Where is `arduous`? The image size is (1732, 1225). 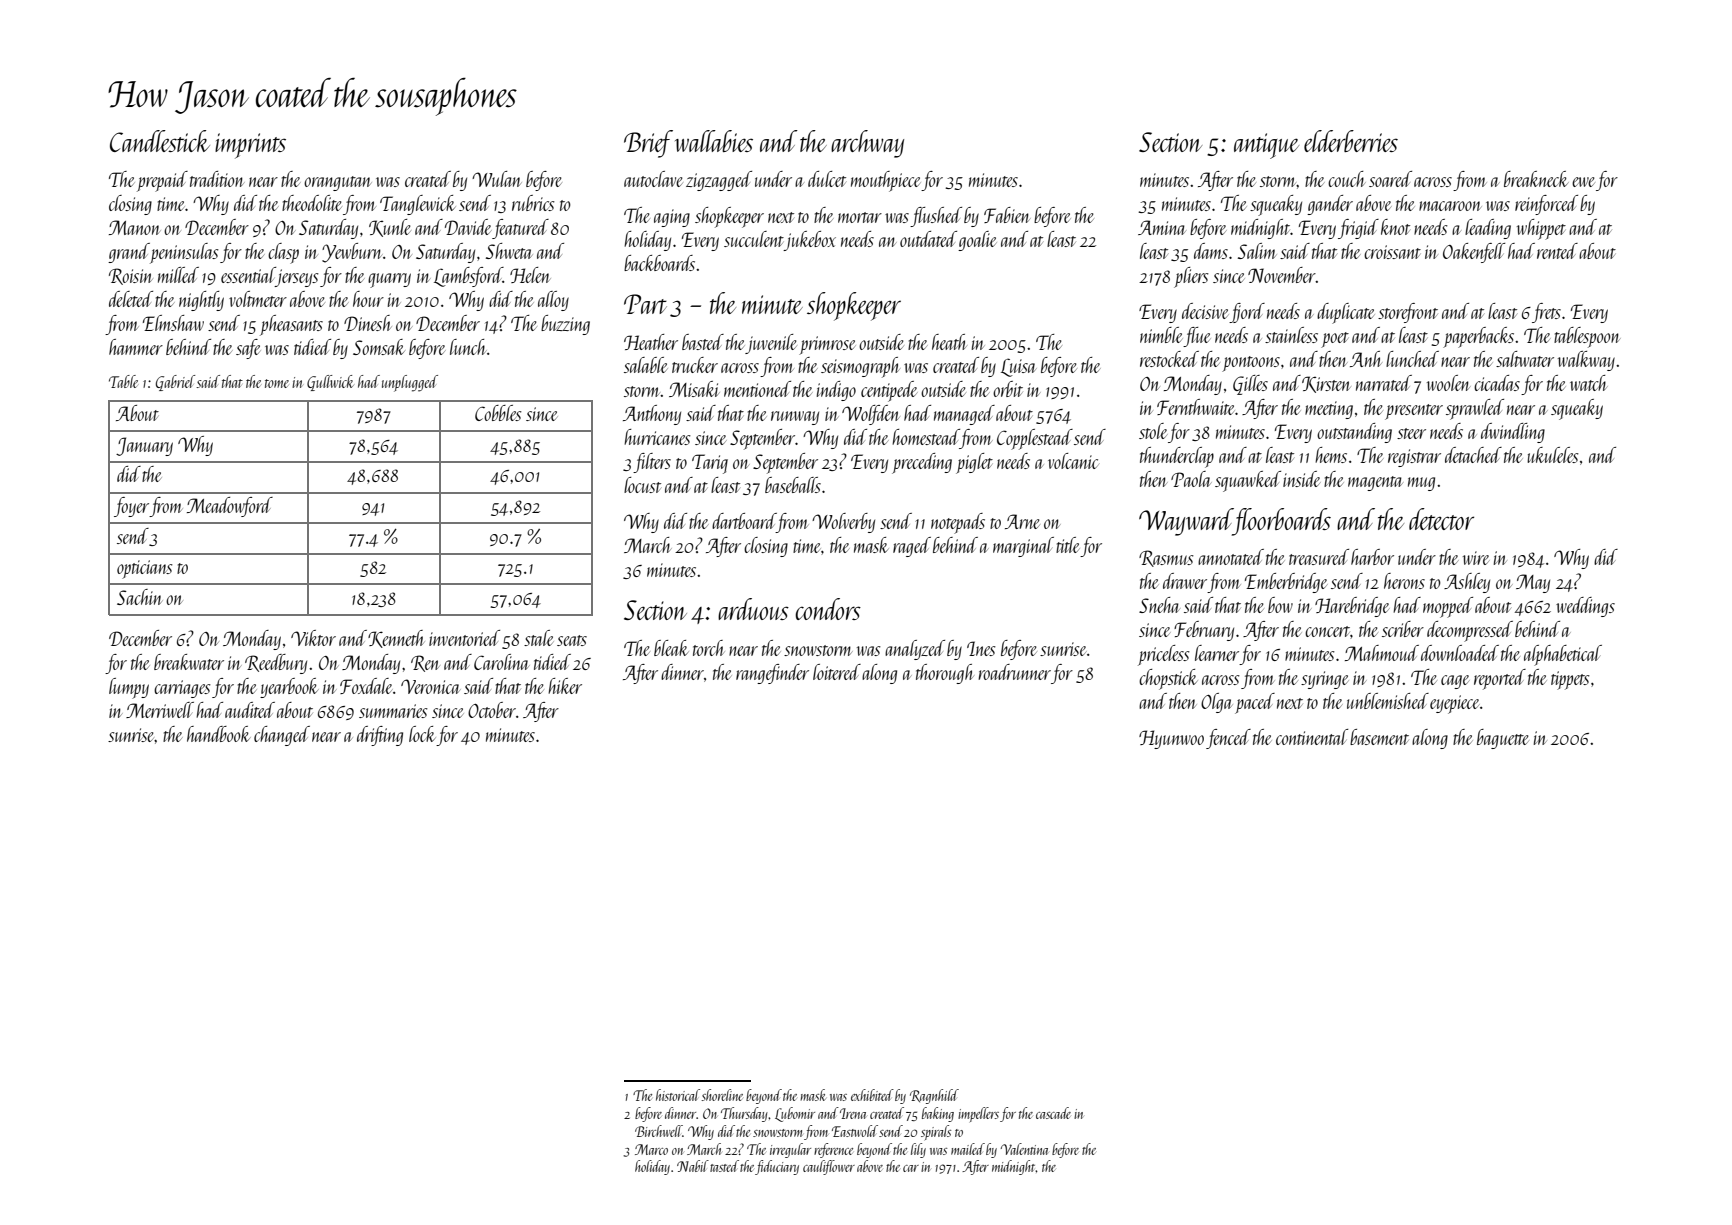 arduous is located at coordinates (753, 609).
